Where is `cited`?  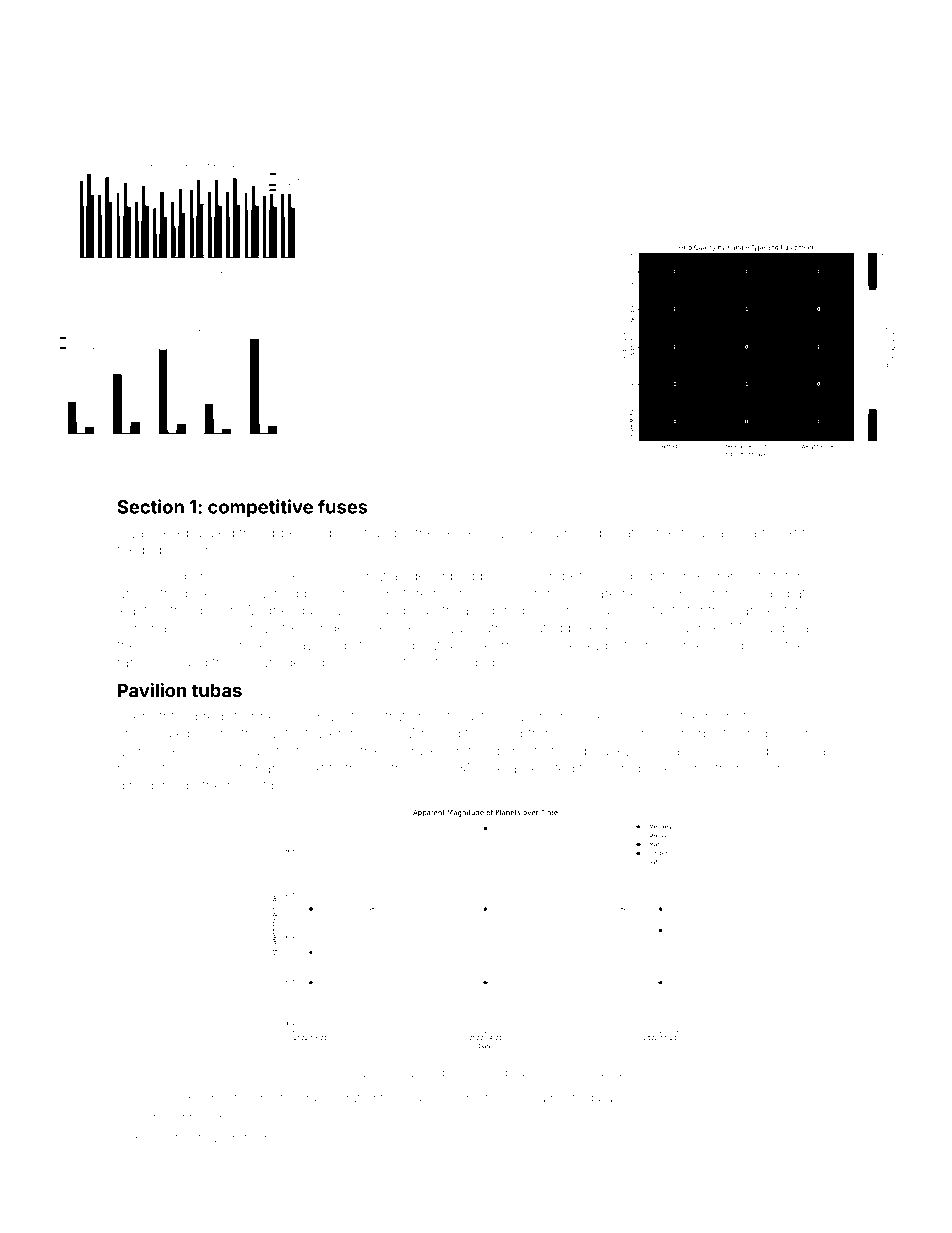 cited is located at coordinates (559, 768).
